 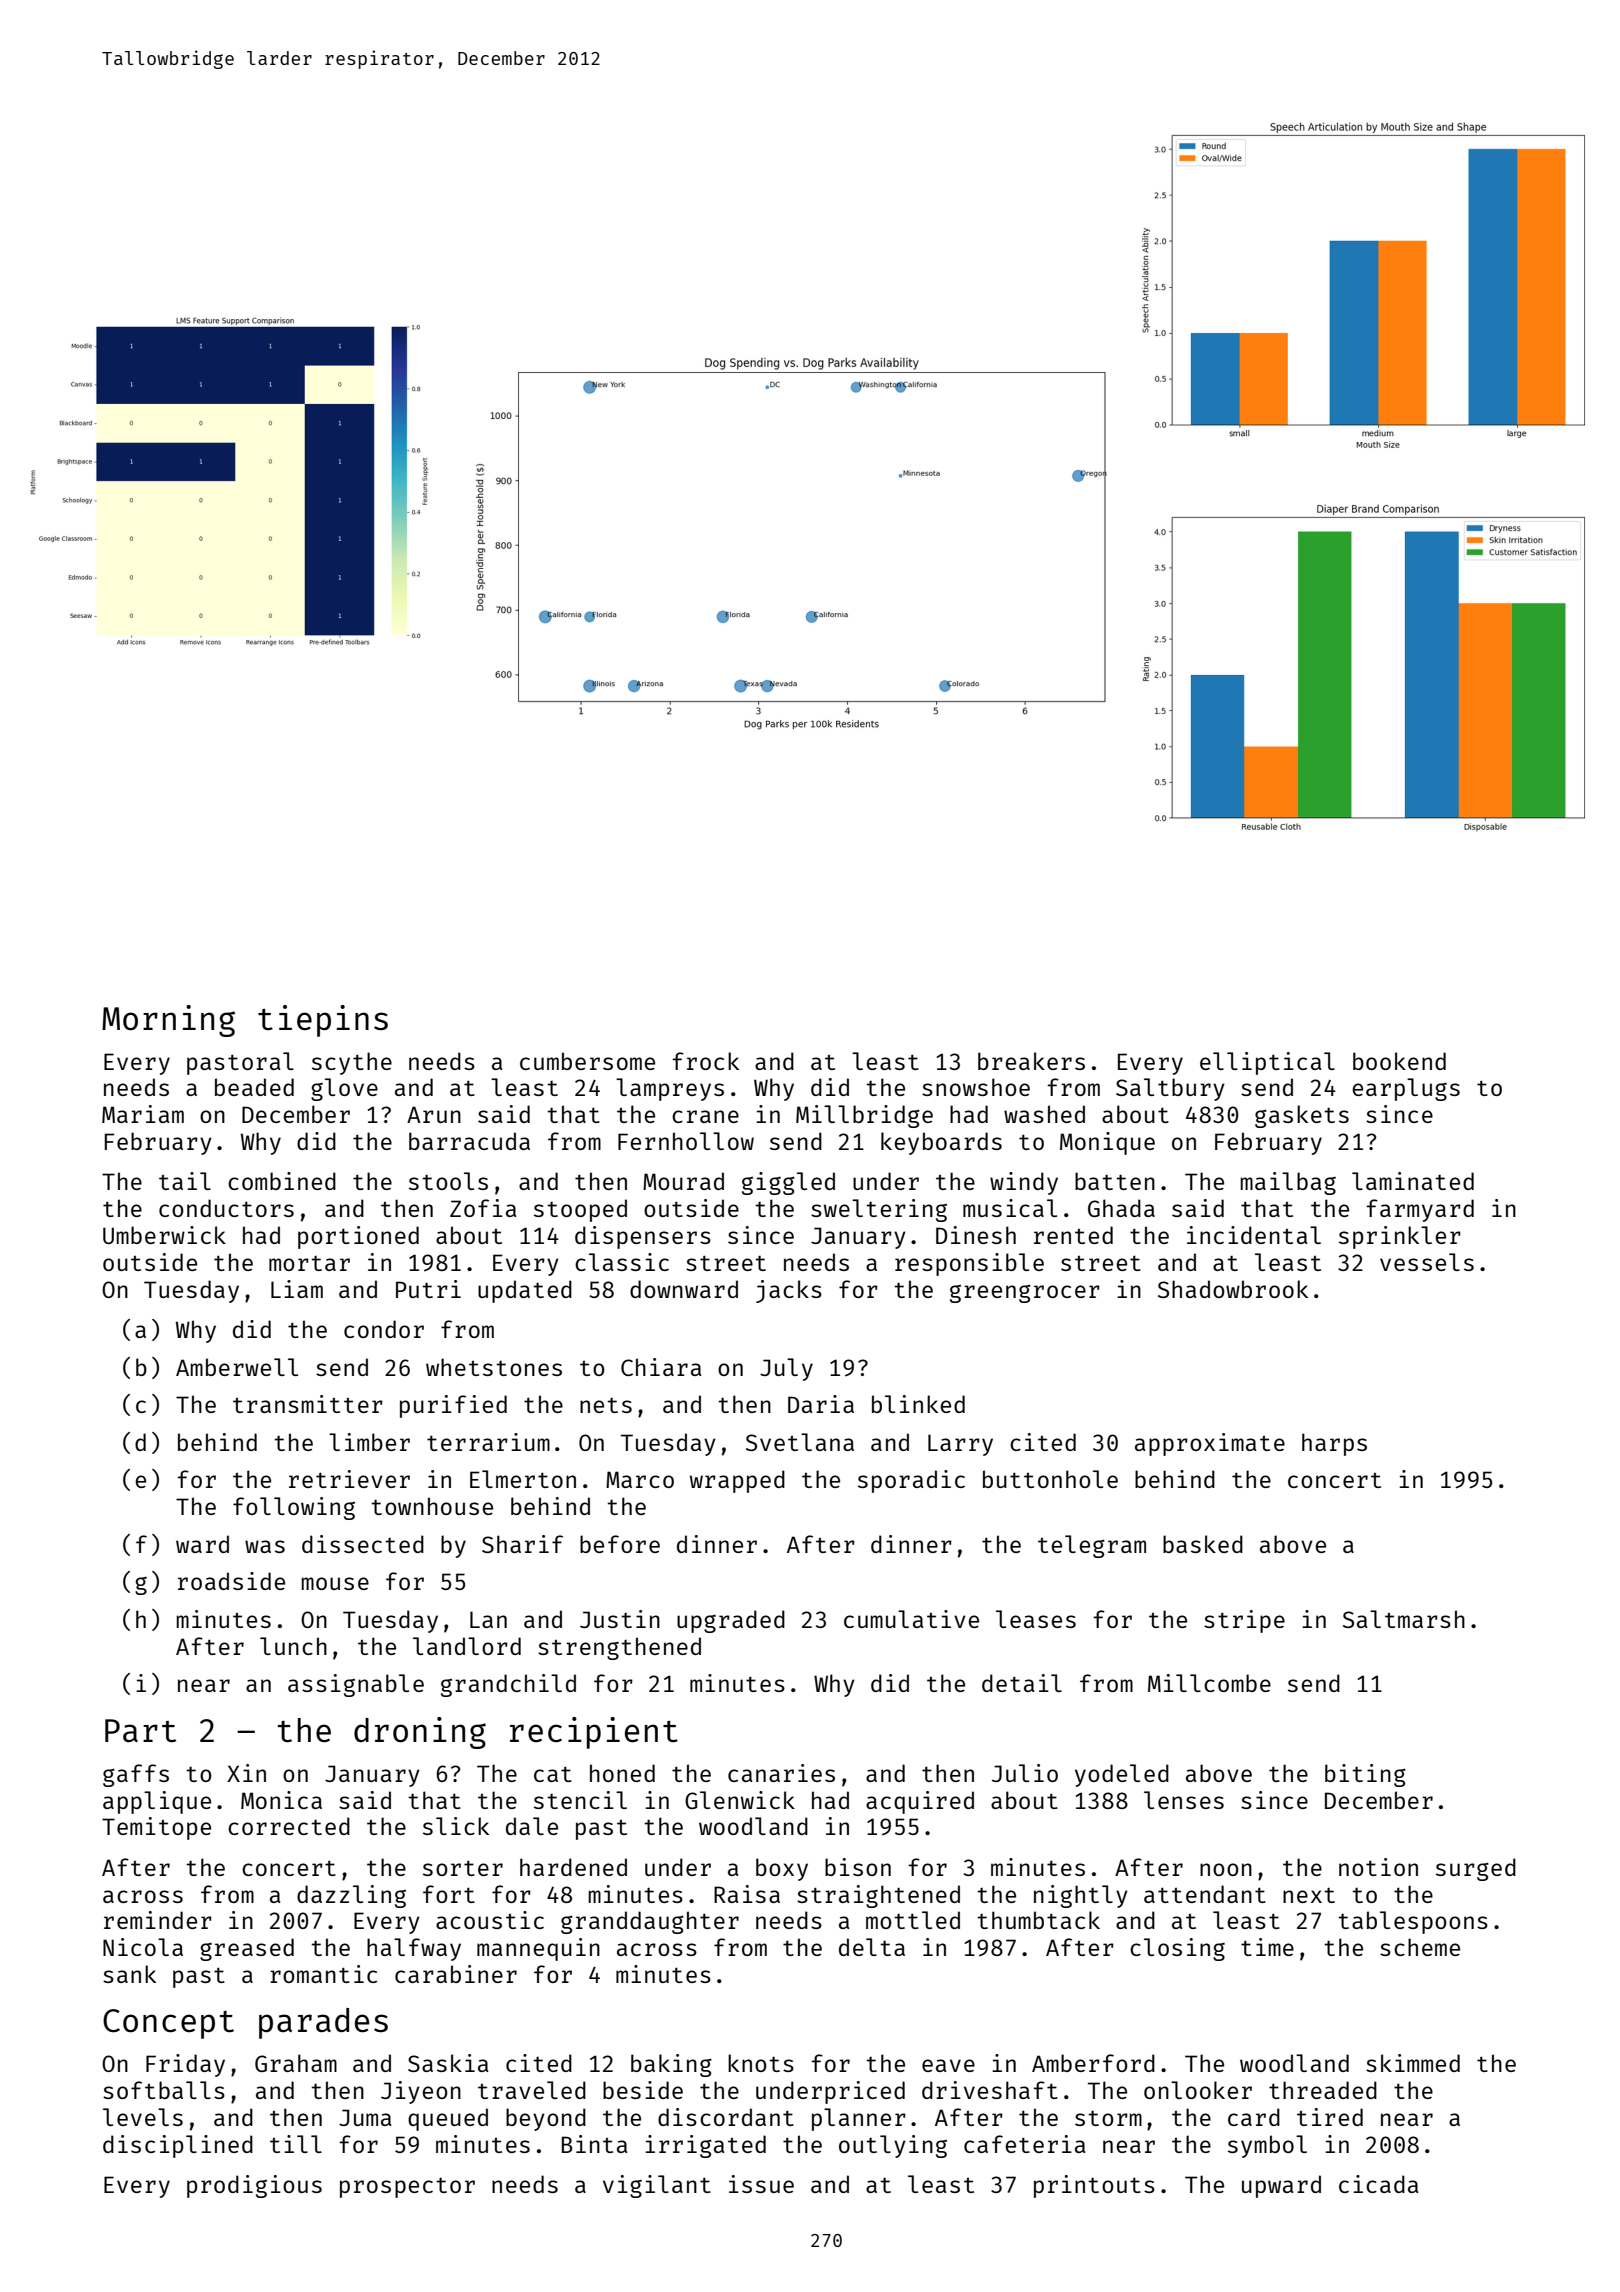 What do you see at coordinates (231, 1581) in the screenshot?
I see `roadside` at bounding box center [231, 1581].
